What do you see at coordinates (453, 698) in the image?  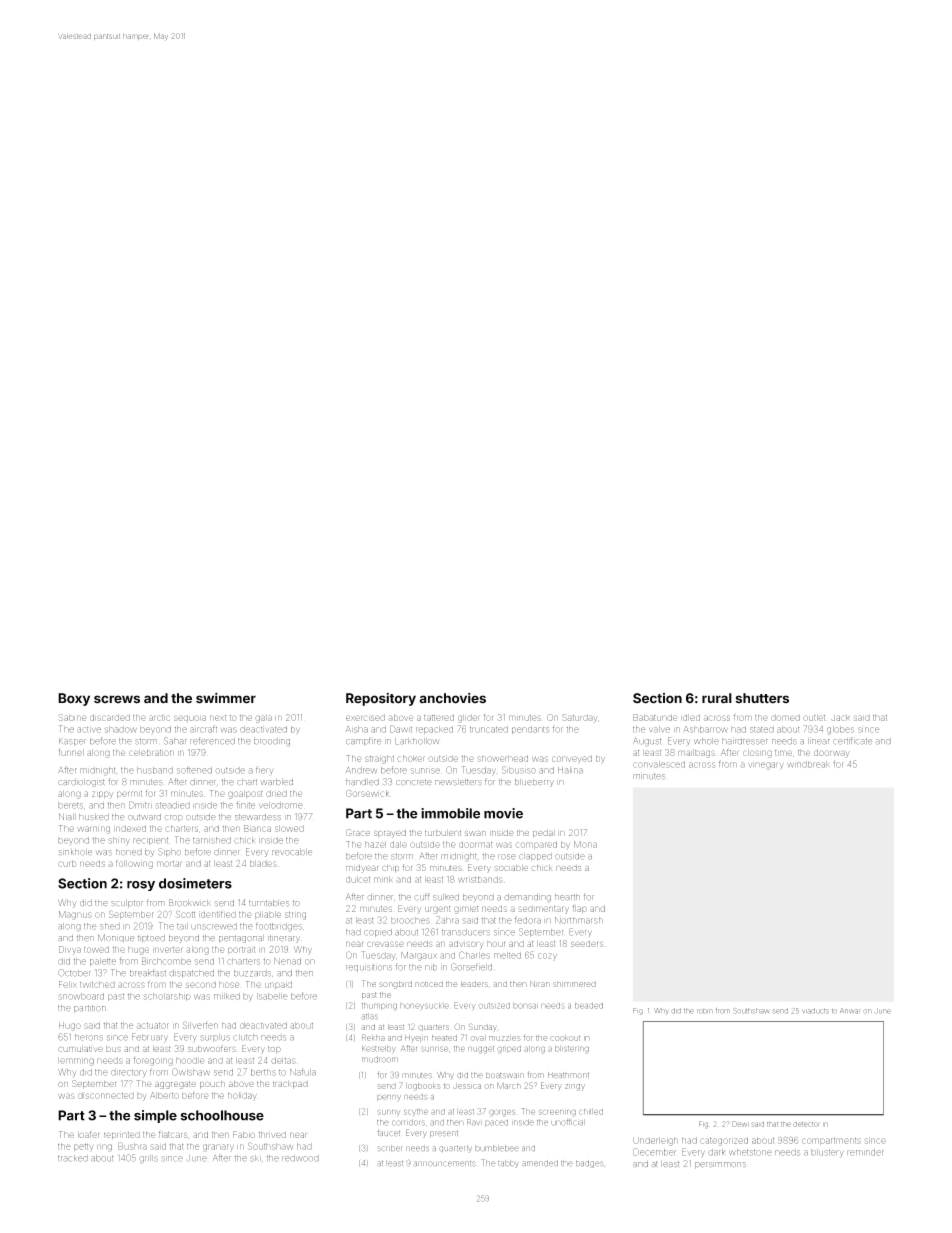 I see `anchovies` at bounding box center [453, 698].
